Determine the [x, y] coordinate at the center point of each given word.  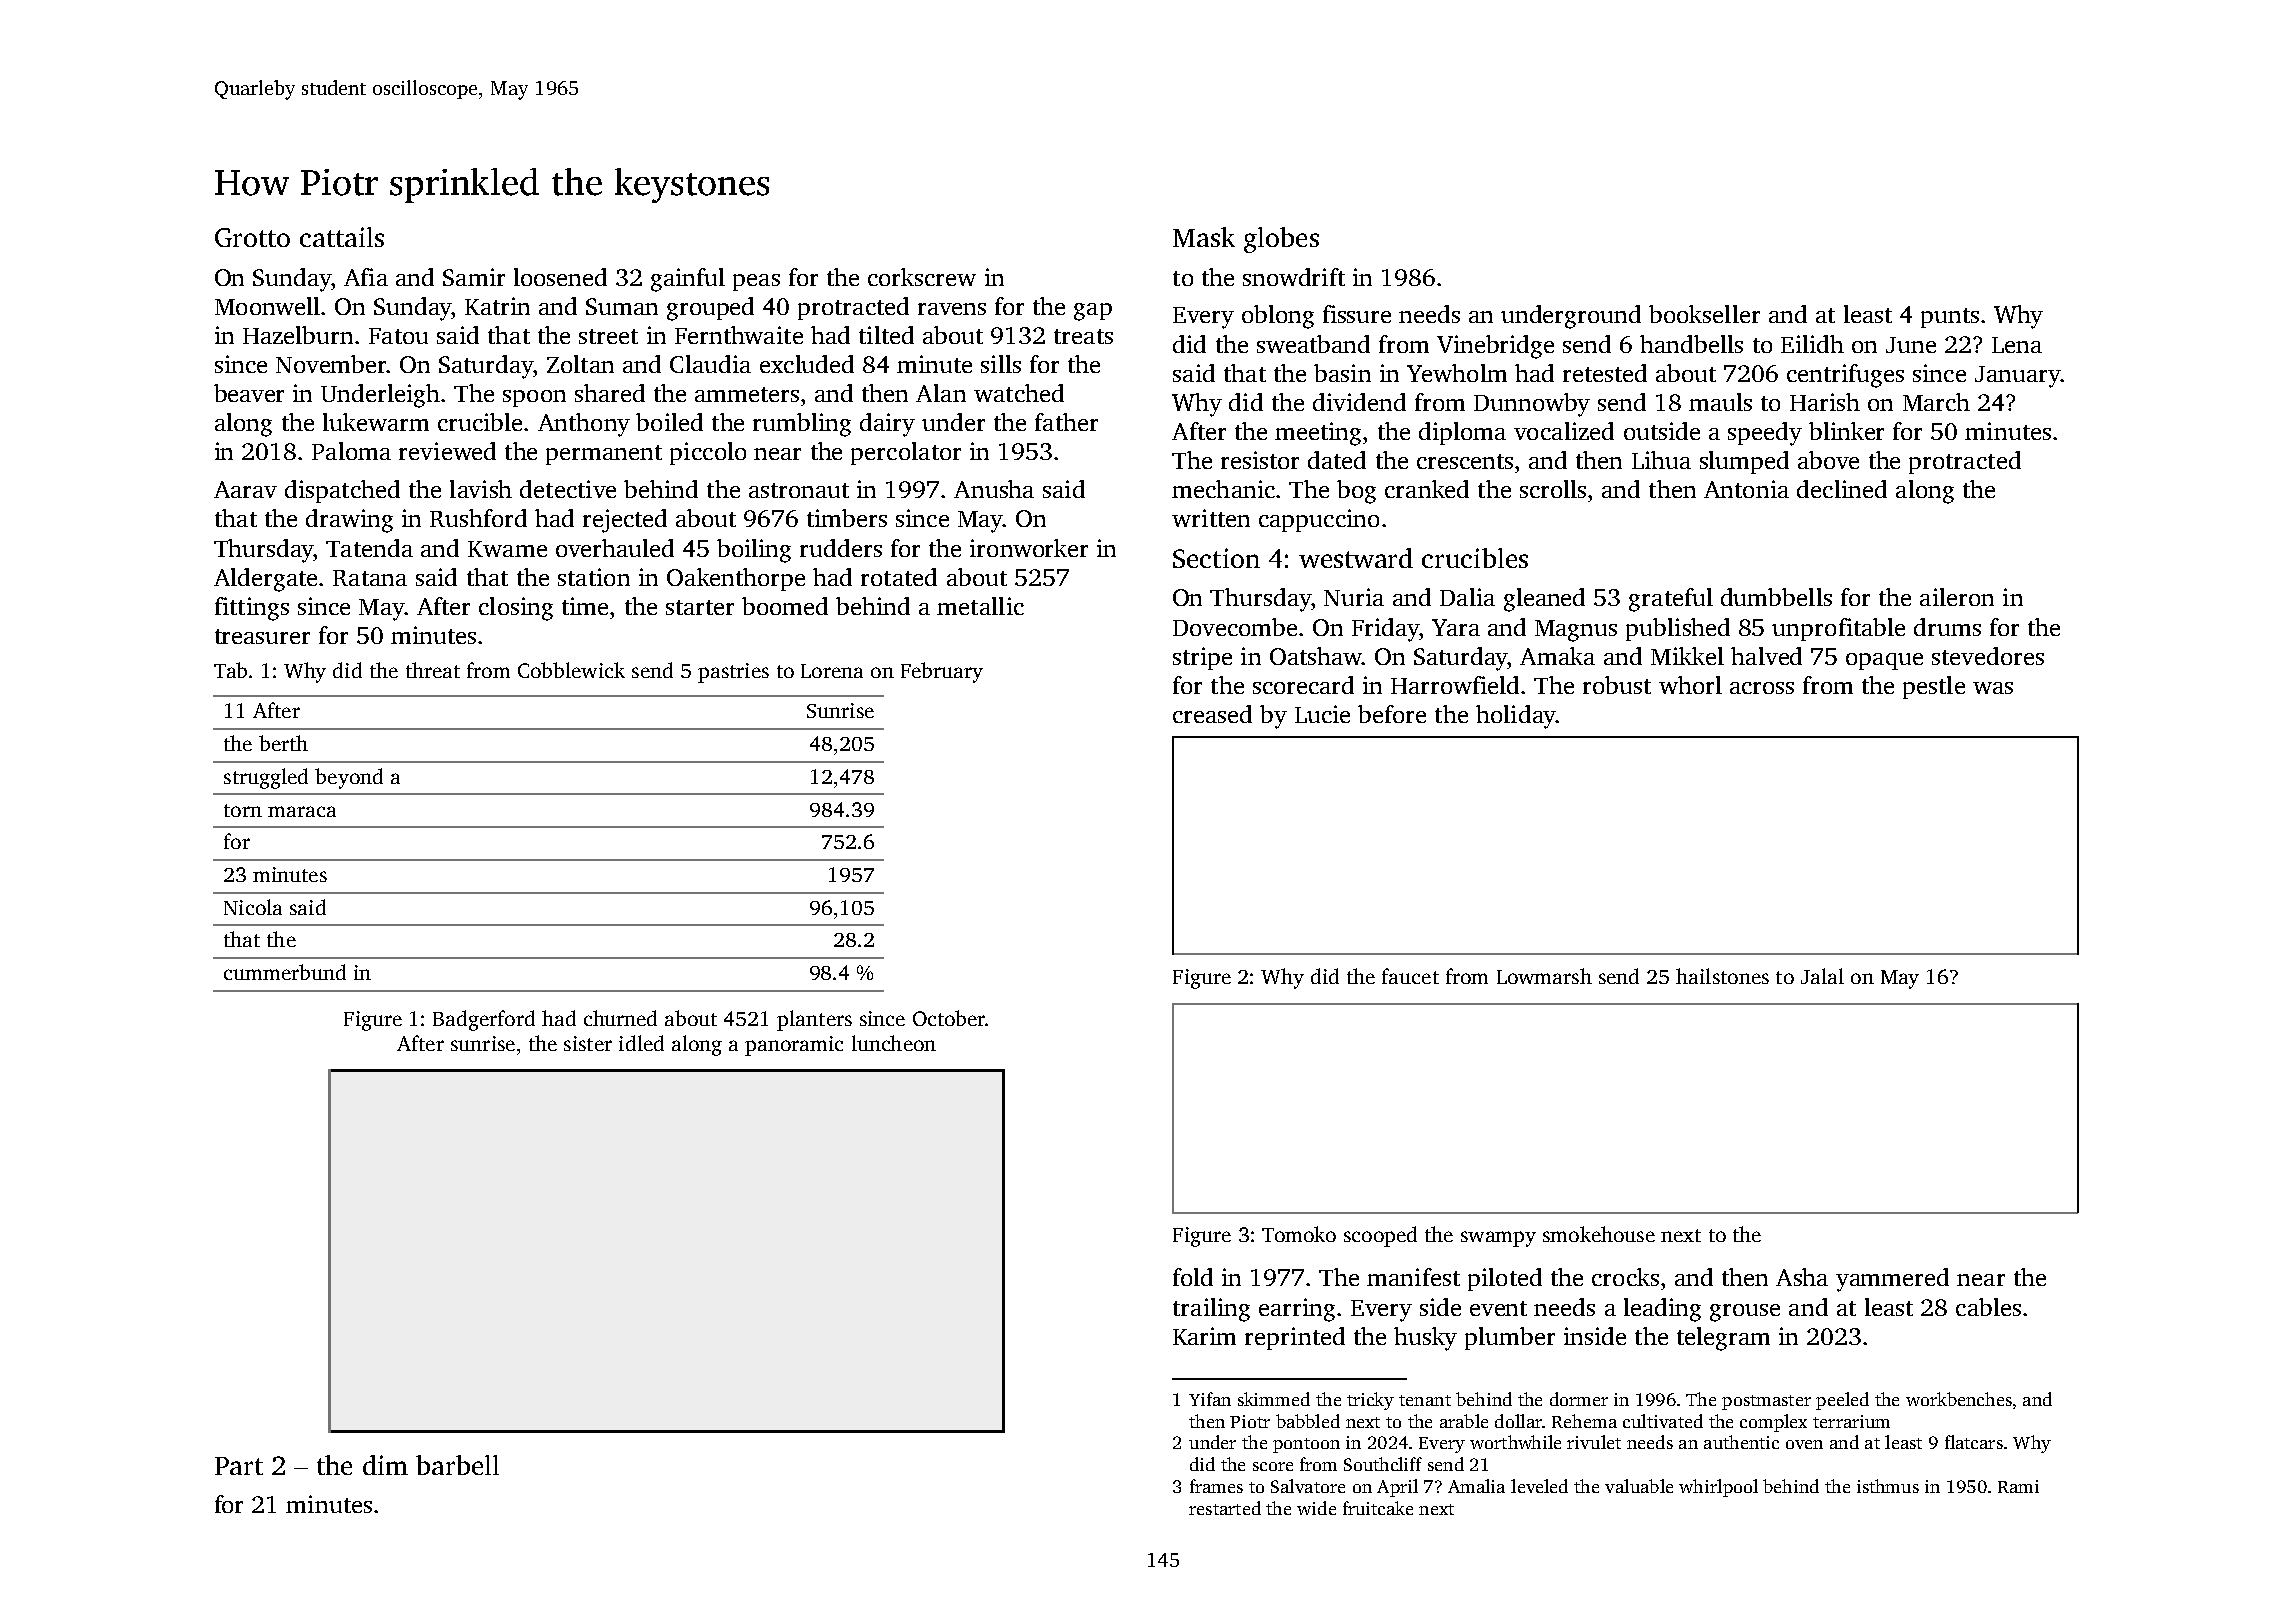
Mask [1204, 237]
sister [588, 1043]
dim [385, 1465]
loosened [560, 277]
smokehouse [1599, 1234]
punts [1950, 318]
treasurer [262, 636]
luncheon [894, 1043]
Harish [1825, 402]
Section [1216, 558]
